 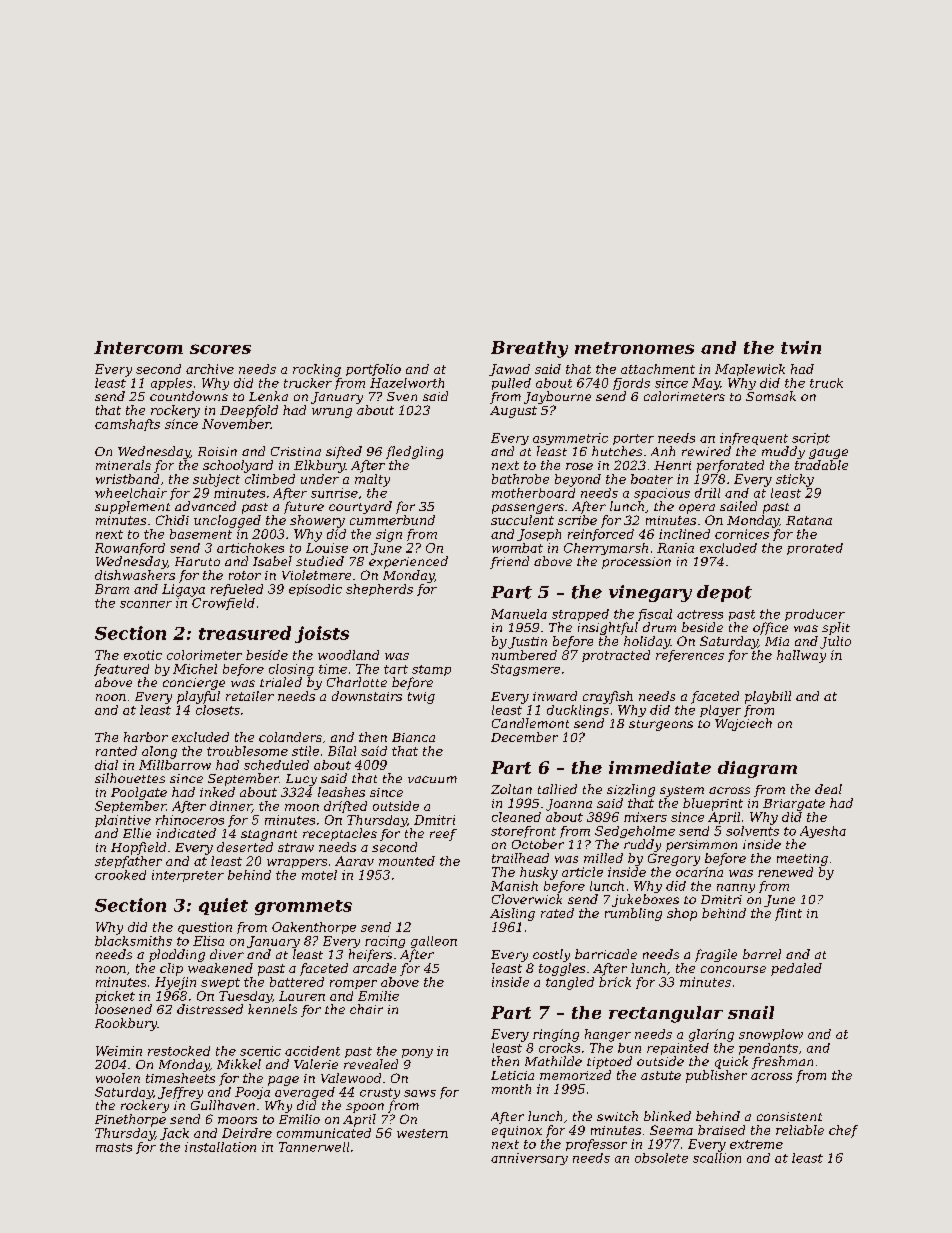 I want to click on future, so click(x=304, y=507).
